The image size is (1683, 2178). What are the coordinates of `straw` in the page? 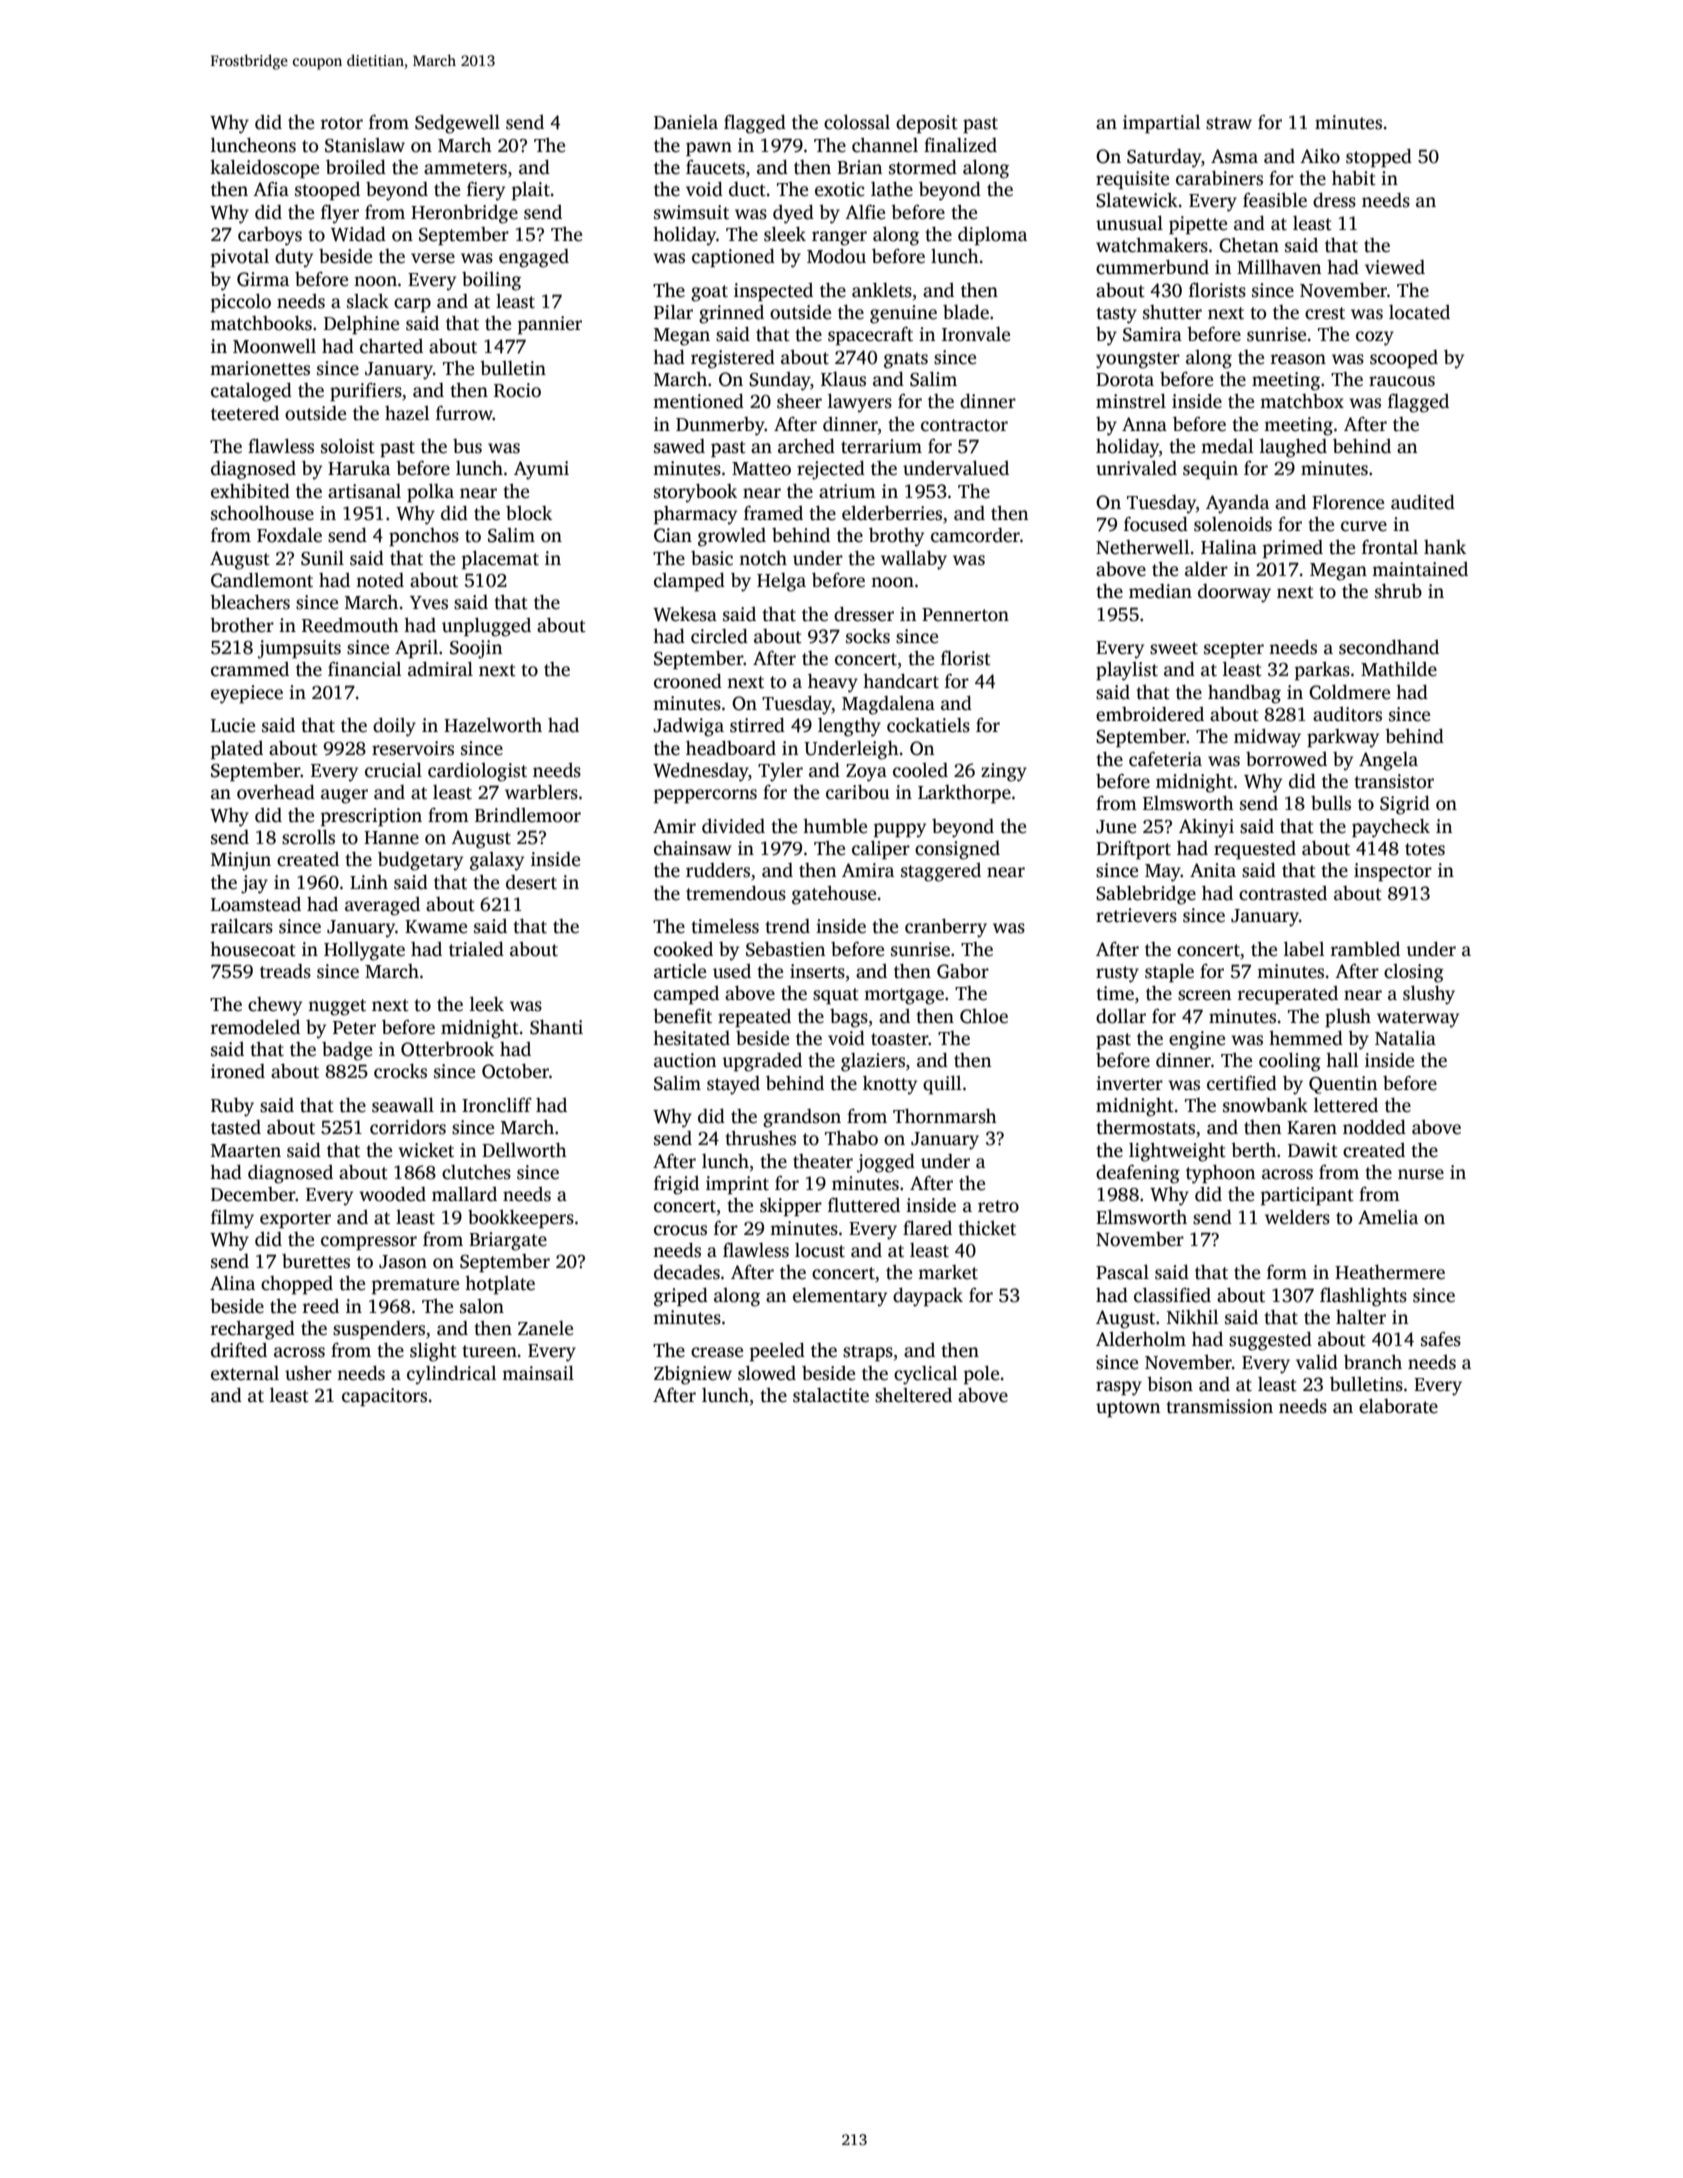 It's located at (1229, 123).
